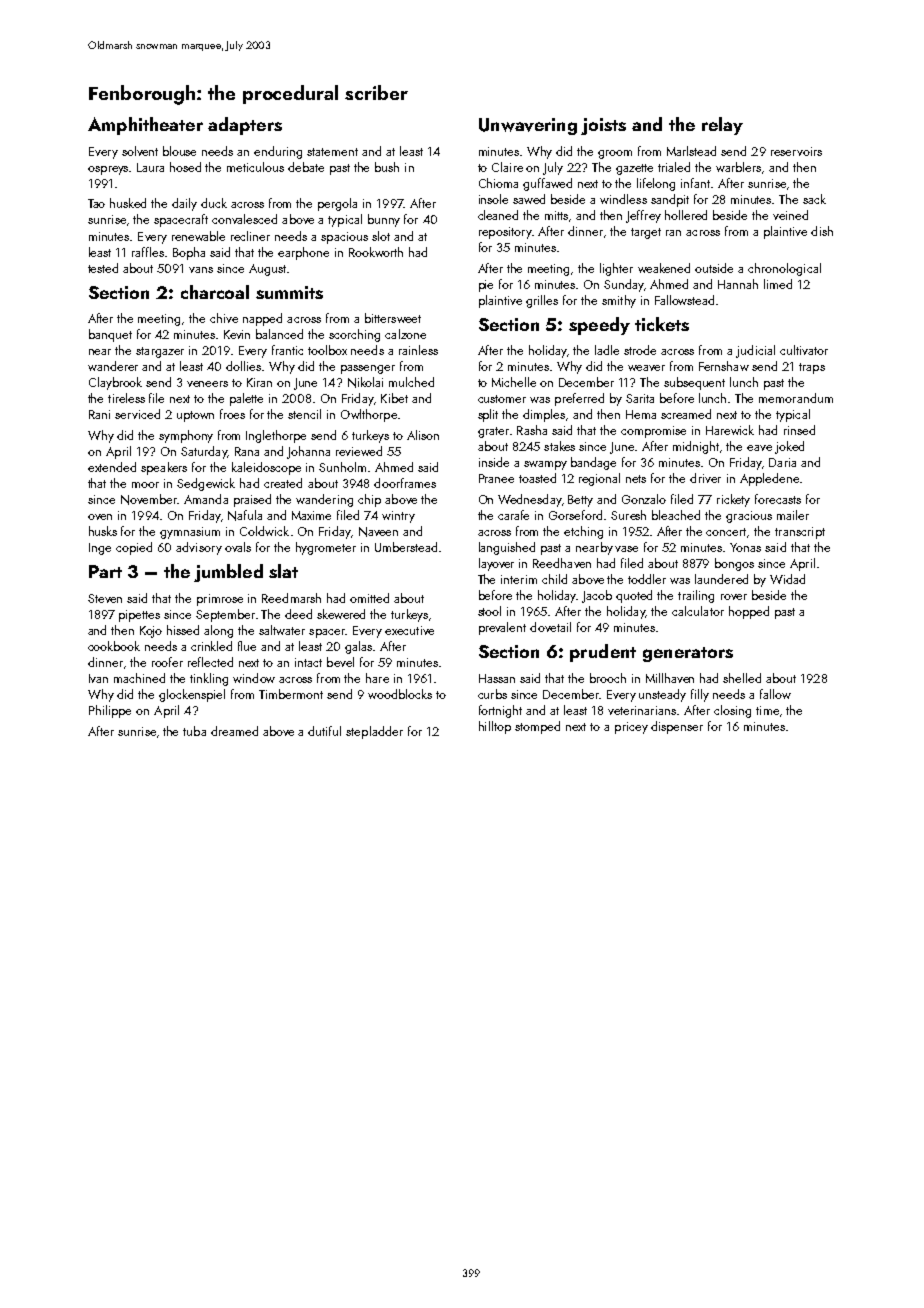  What do you see at coordinates (686, 215) in the screenshot?
I see `hollered` at bounding box center [686, 215].
